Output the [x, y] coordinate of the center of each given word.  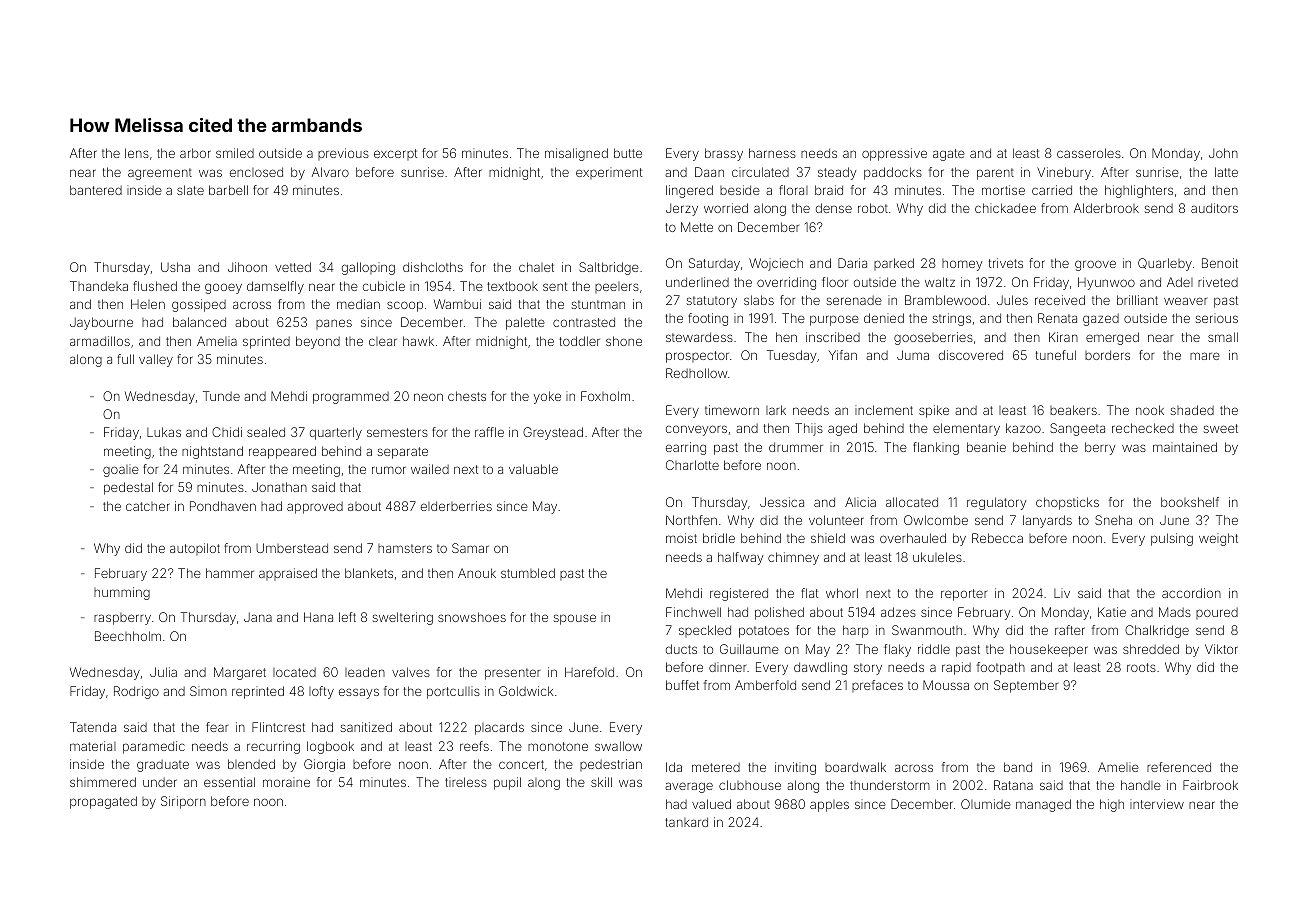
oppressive [894, 154]
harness [772, 153]
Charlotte [692, 465]
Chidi [227, 432]
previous [343, 154]
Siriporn [183, 802]
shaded [1192, 410]
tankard [686, 822]
